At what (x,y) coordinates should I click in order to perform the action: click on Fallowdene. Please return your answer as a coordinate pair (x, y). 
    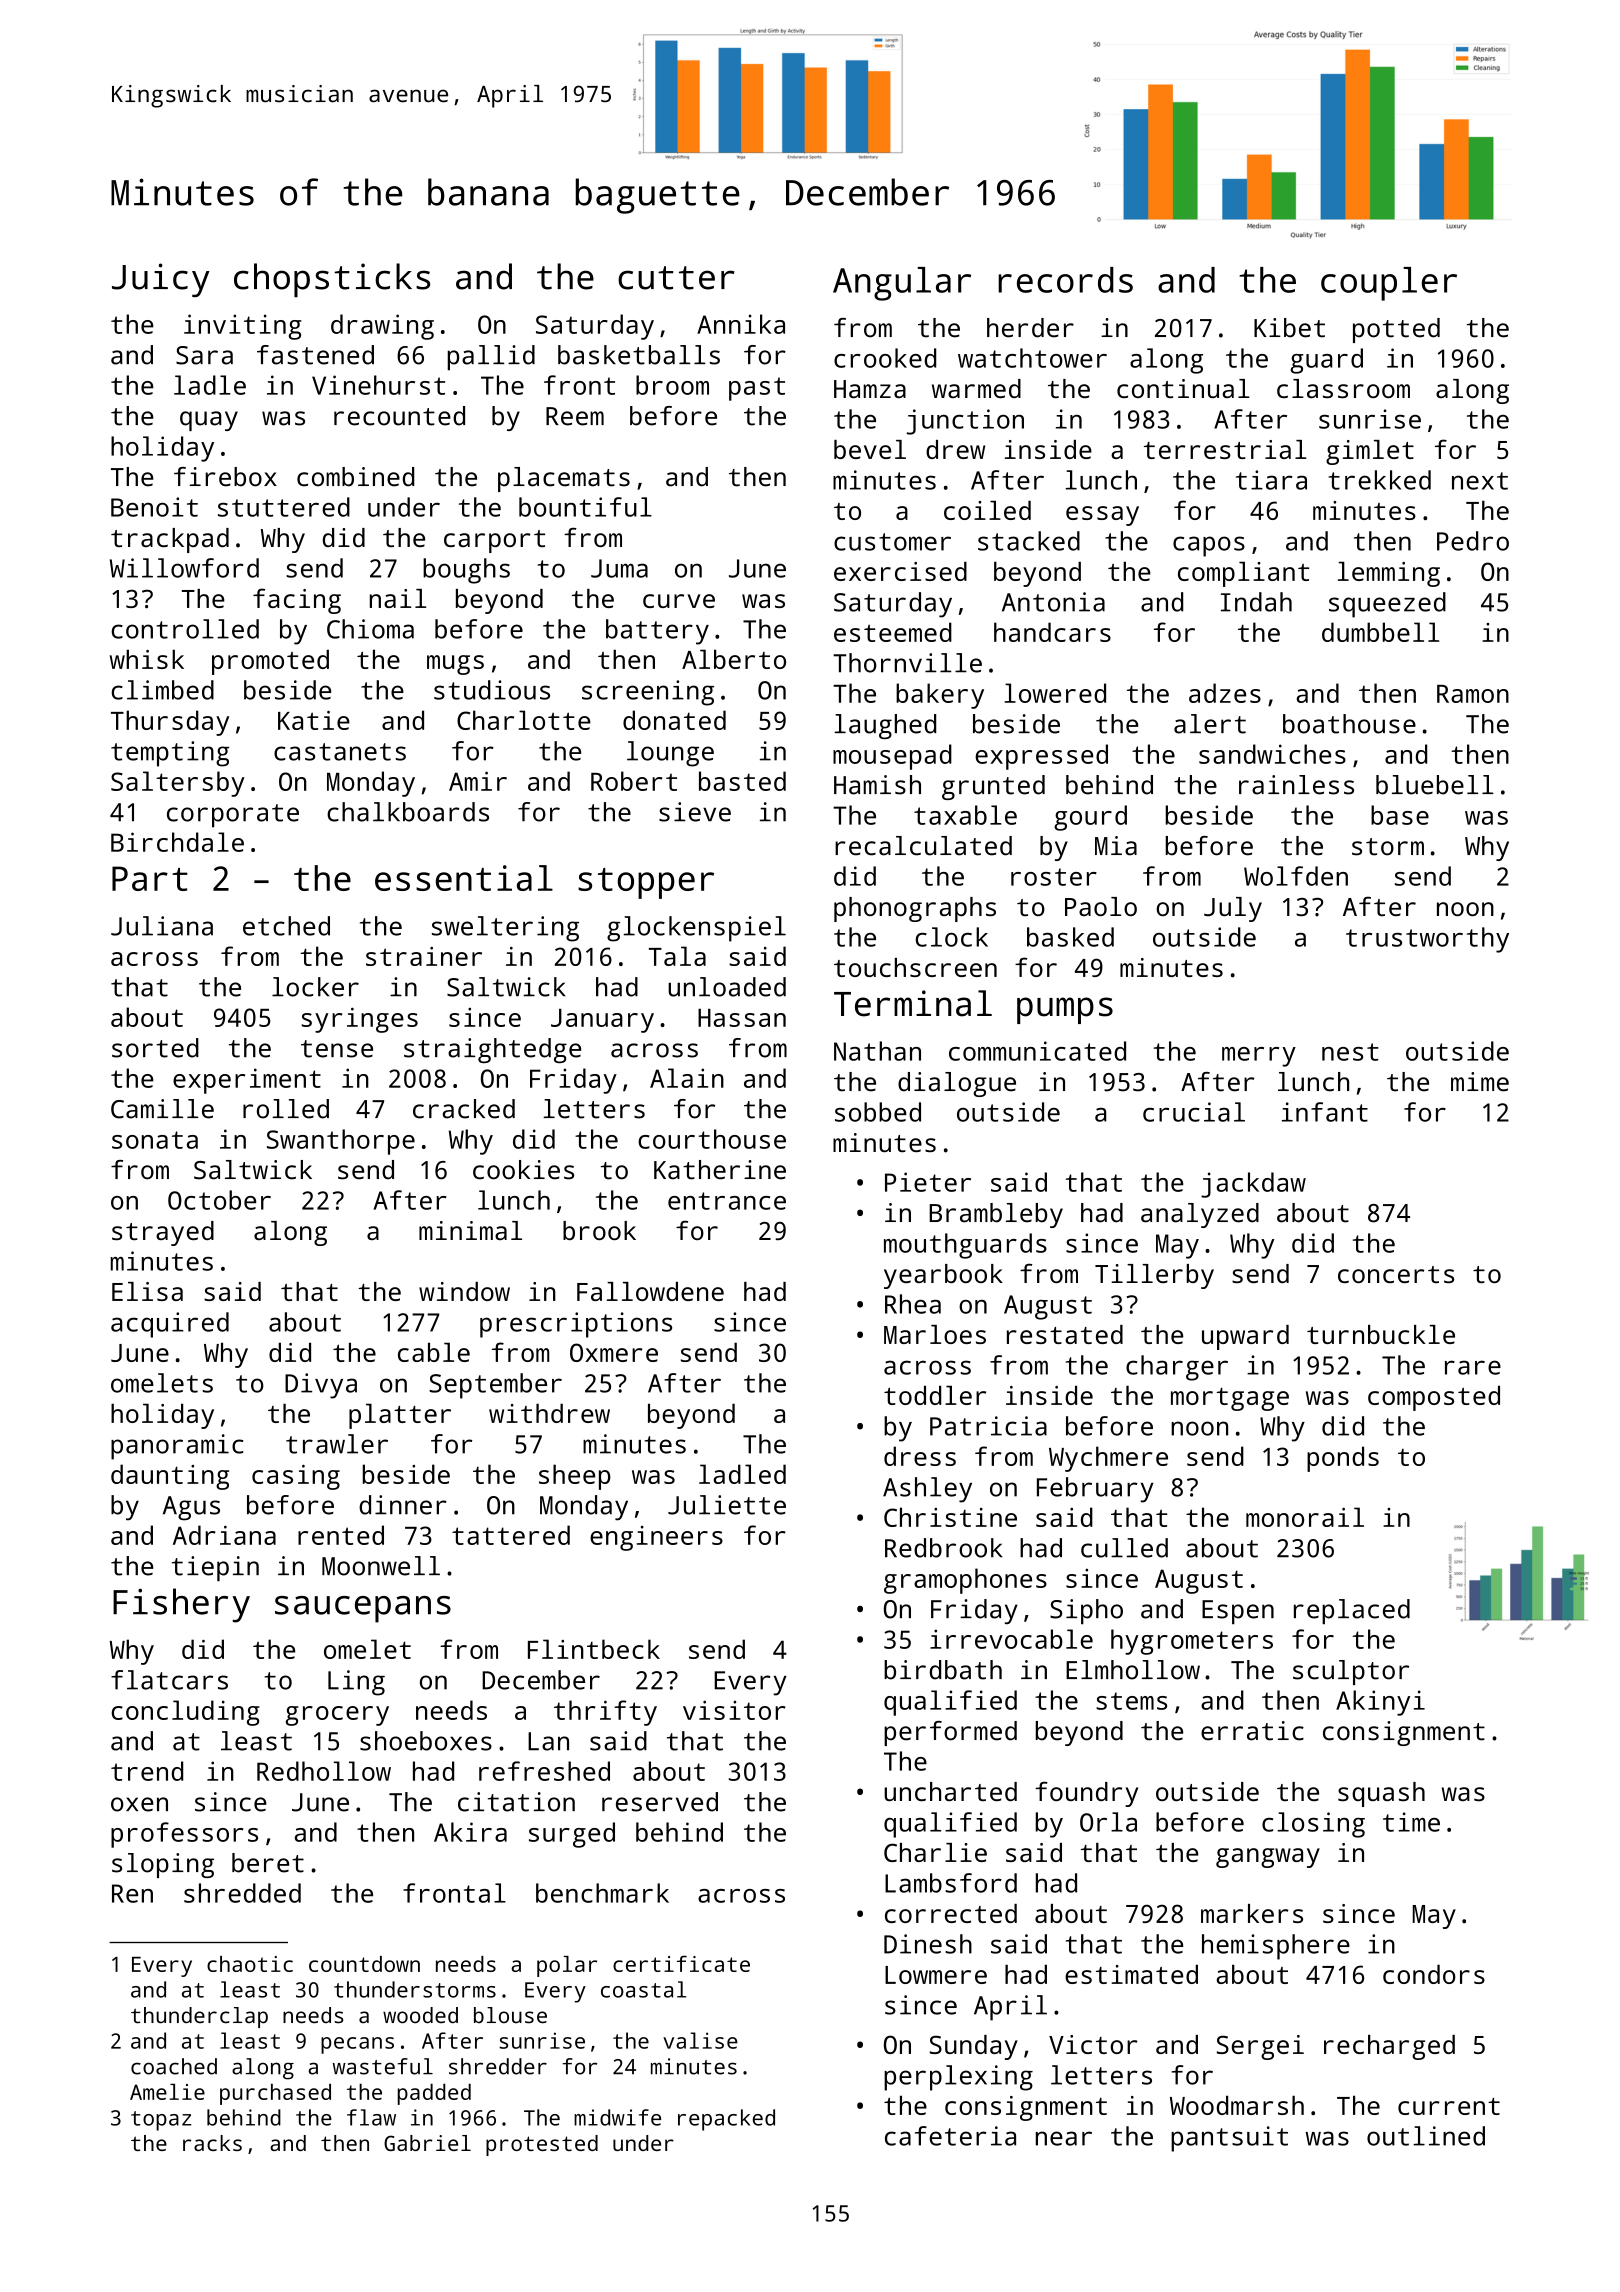
    Looking at the image, I should click on (650, 1291).
